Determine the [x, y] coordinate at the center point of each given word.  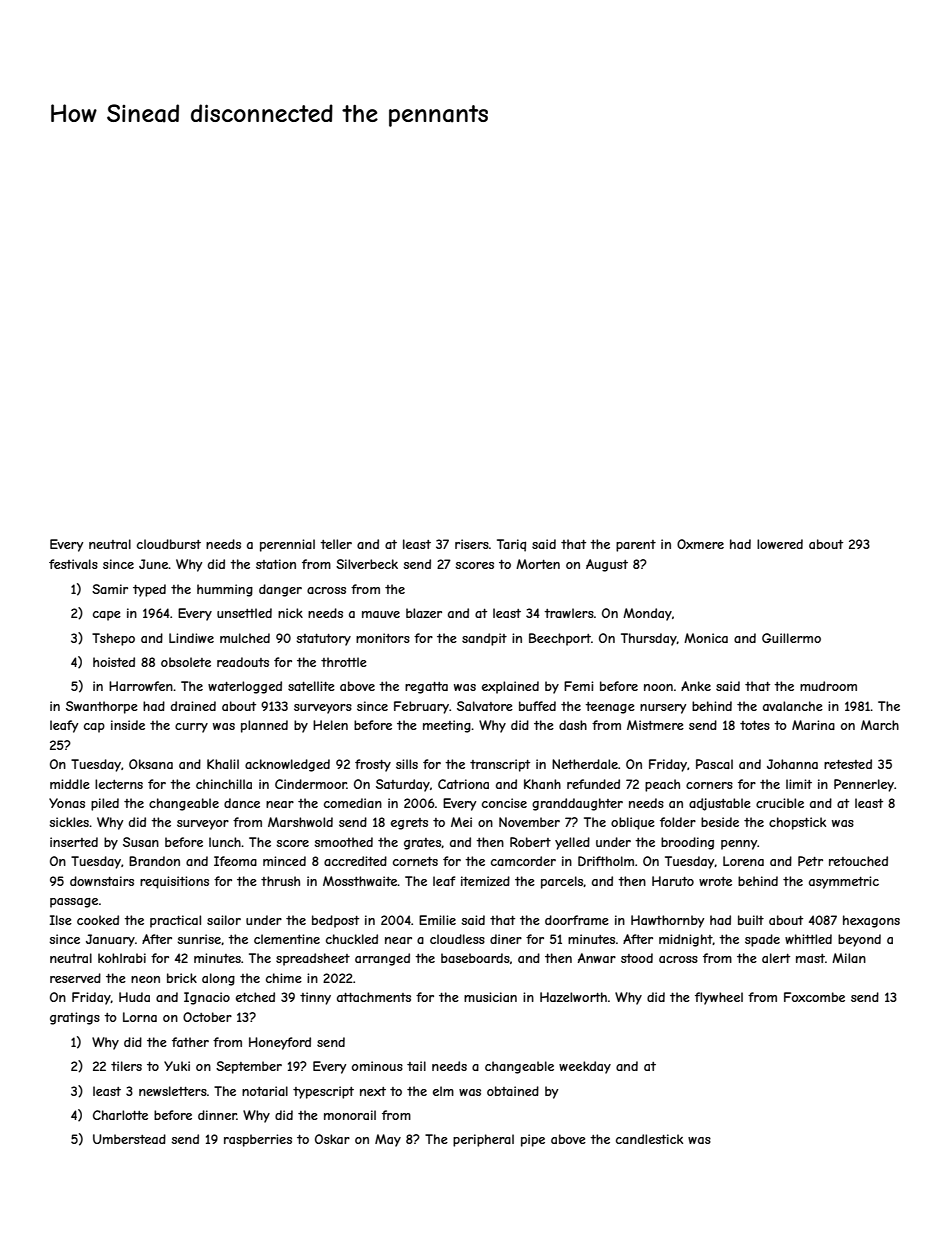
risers [472, 544]
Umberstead [129, 1139]
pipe [533, 1140]
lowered [780, 544]
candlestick [649, 1139]
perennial [287, 545]
